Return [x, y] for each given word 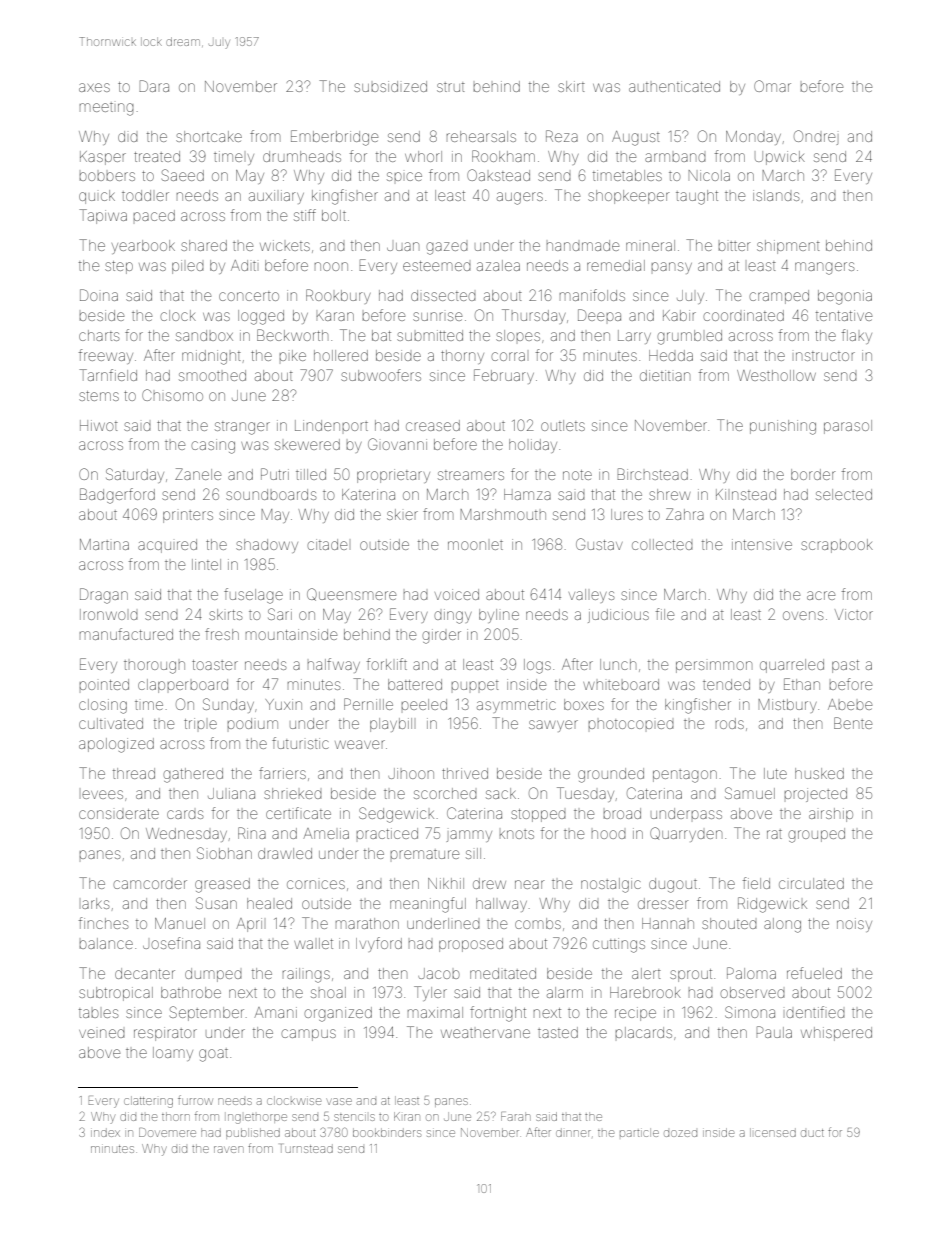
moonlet [475, 545]
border [813, 474]
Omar [772, 86]
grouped [816, 835]
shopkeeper [628, 197]
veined [102, 1033]
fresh [222, 634]
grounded [611, 775]
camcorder [150, 884]
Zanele [198, 474]
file [665, 614]
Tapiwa [103, 216]
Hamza [527, 494]
